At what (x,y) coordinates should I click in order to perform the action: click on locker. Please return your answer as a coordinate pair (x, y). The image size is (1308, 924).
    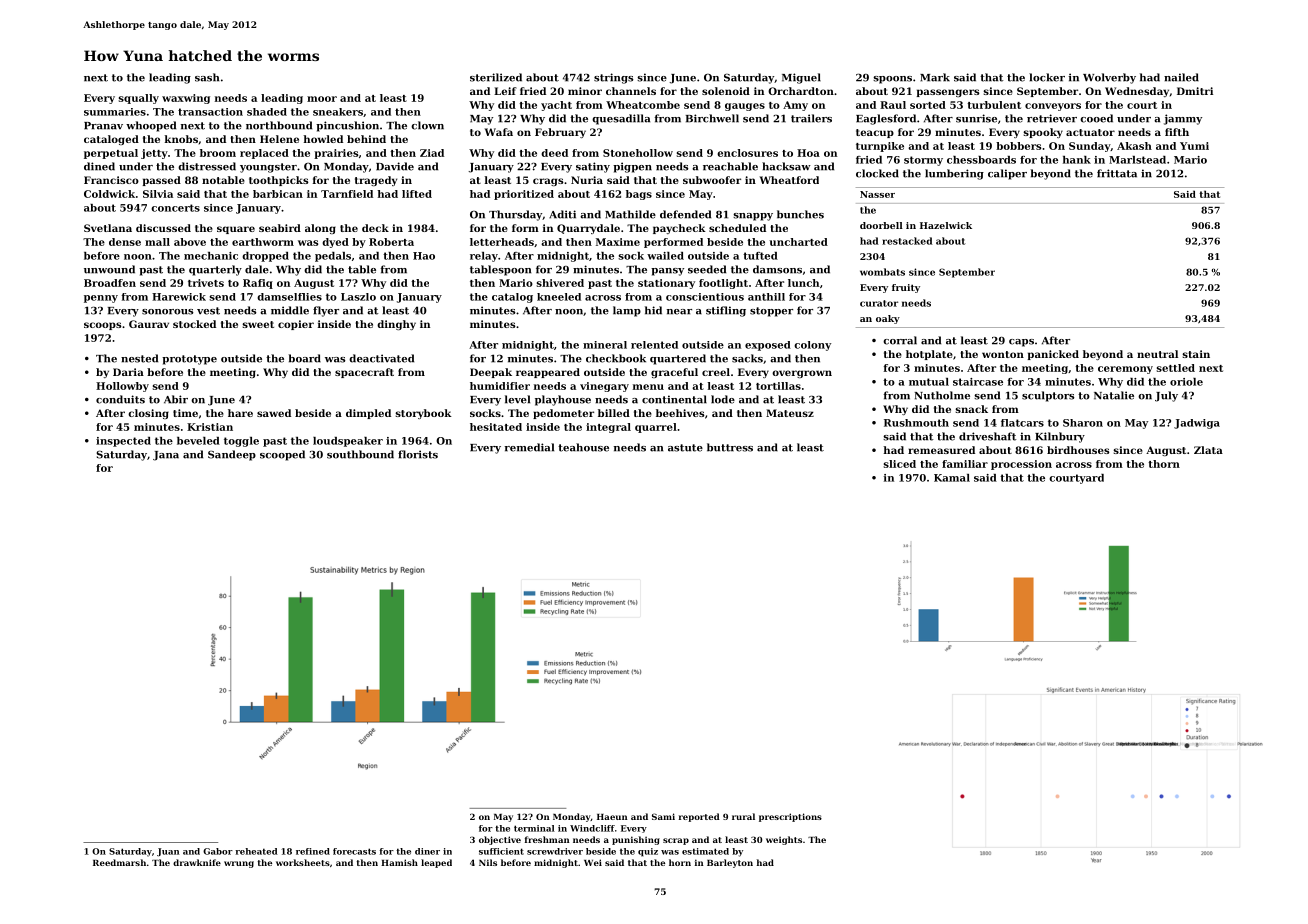
    Looking at the image, I should click on (1047, 77).
